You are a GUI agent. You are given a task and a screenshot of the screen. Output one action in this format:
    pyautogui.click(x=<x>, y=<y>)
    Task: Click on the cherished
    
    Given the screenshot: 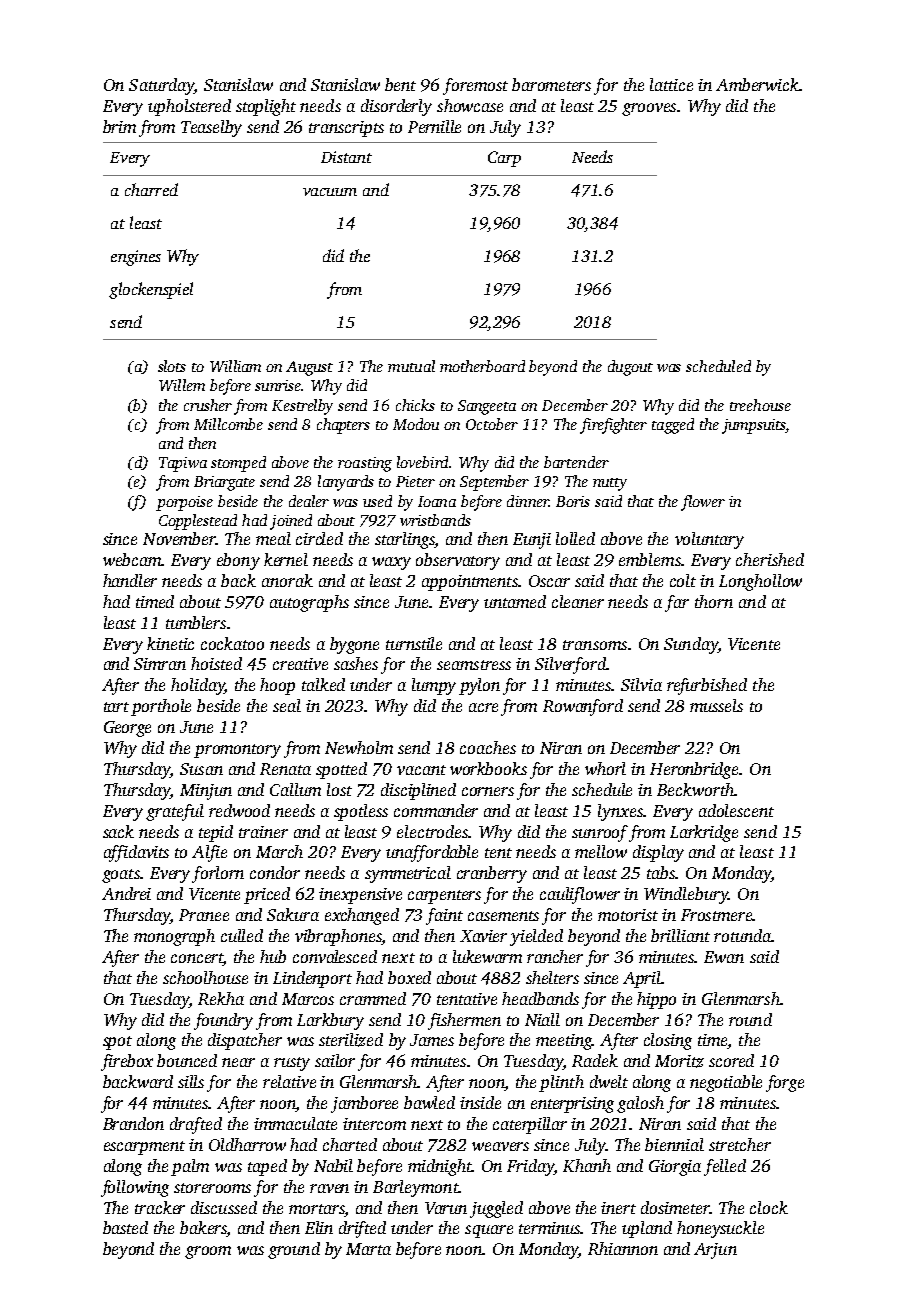 What is the action you would take?
    pyautogui.click(x=770, y=559)
